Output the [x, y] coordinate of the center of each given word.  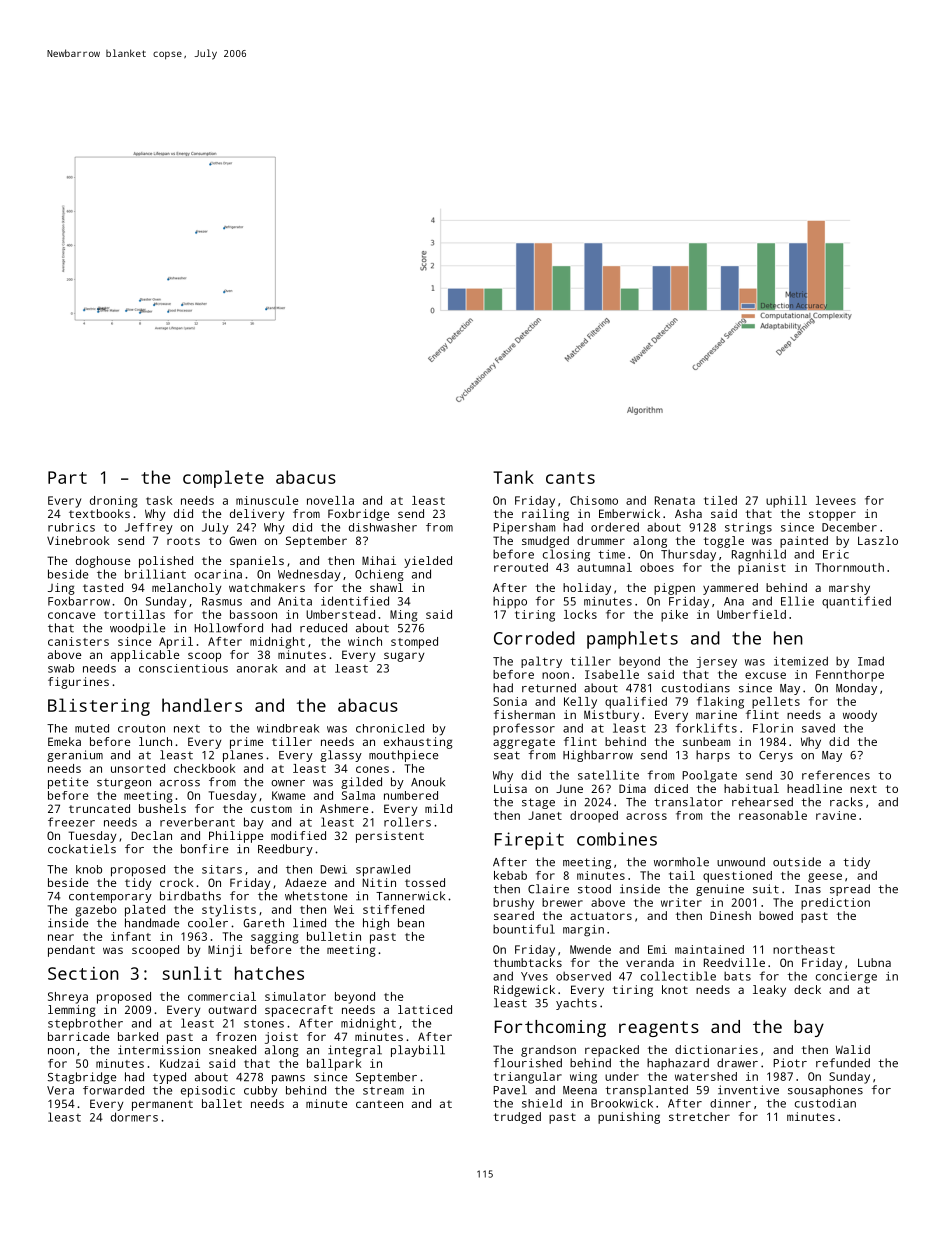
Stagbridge [82, 1078]
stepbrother [85, 1024]
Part [67, 477]
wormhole [681, 862]
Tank [513, 477]
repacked [612, 1051]
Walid [853, 1049]
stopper [832, 515]
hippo [510, 602]
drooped [594, 817]
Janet [545, 815]
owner [288, 783]
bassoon [253, 614]
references [836, 775]
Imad [871, 661]
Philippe [236, 837]
